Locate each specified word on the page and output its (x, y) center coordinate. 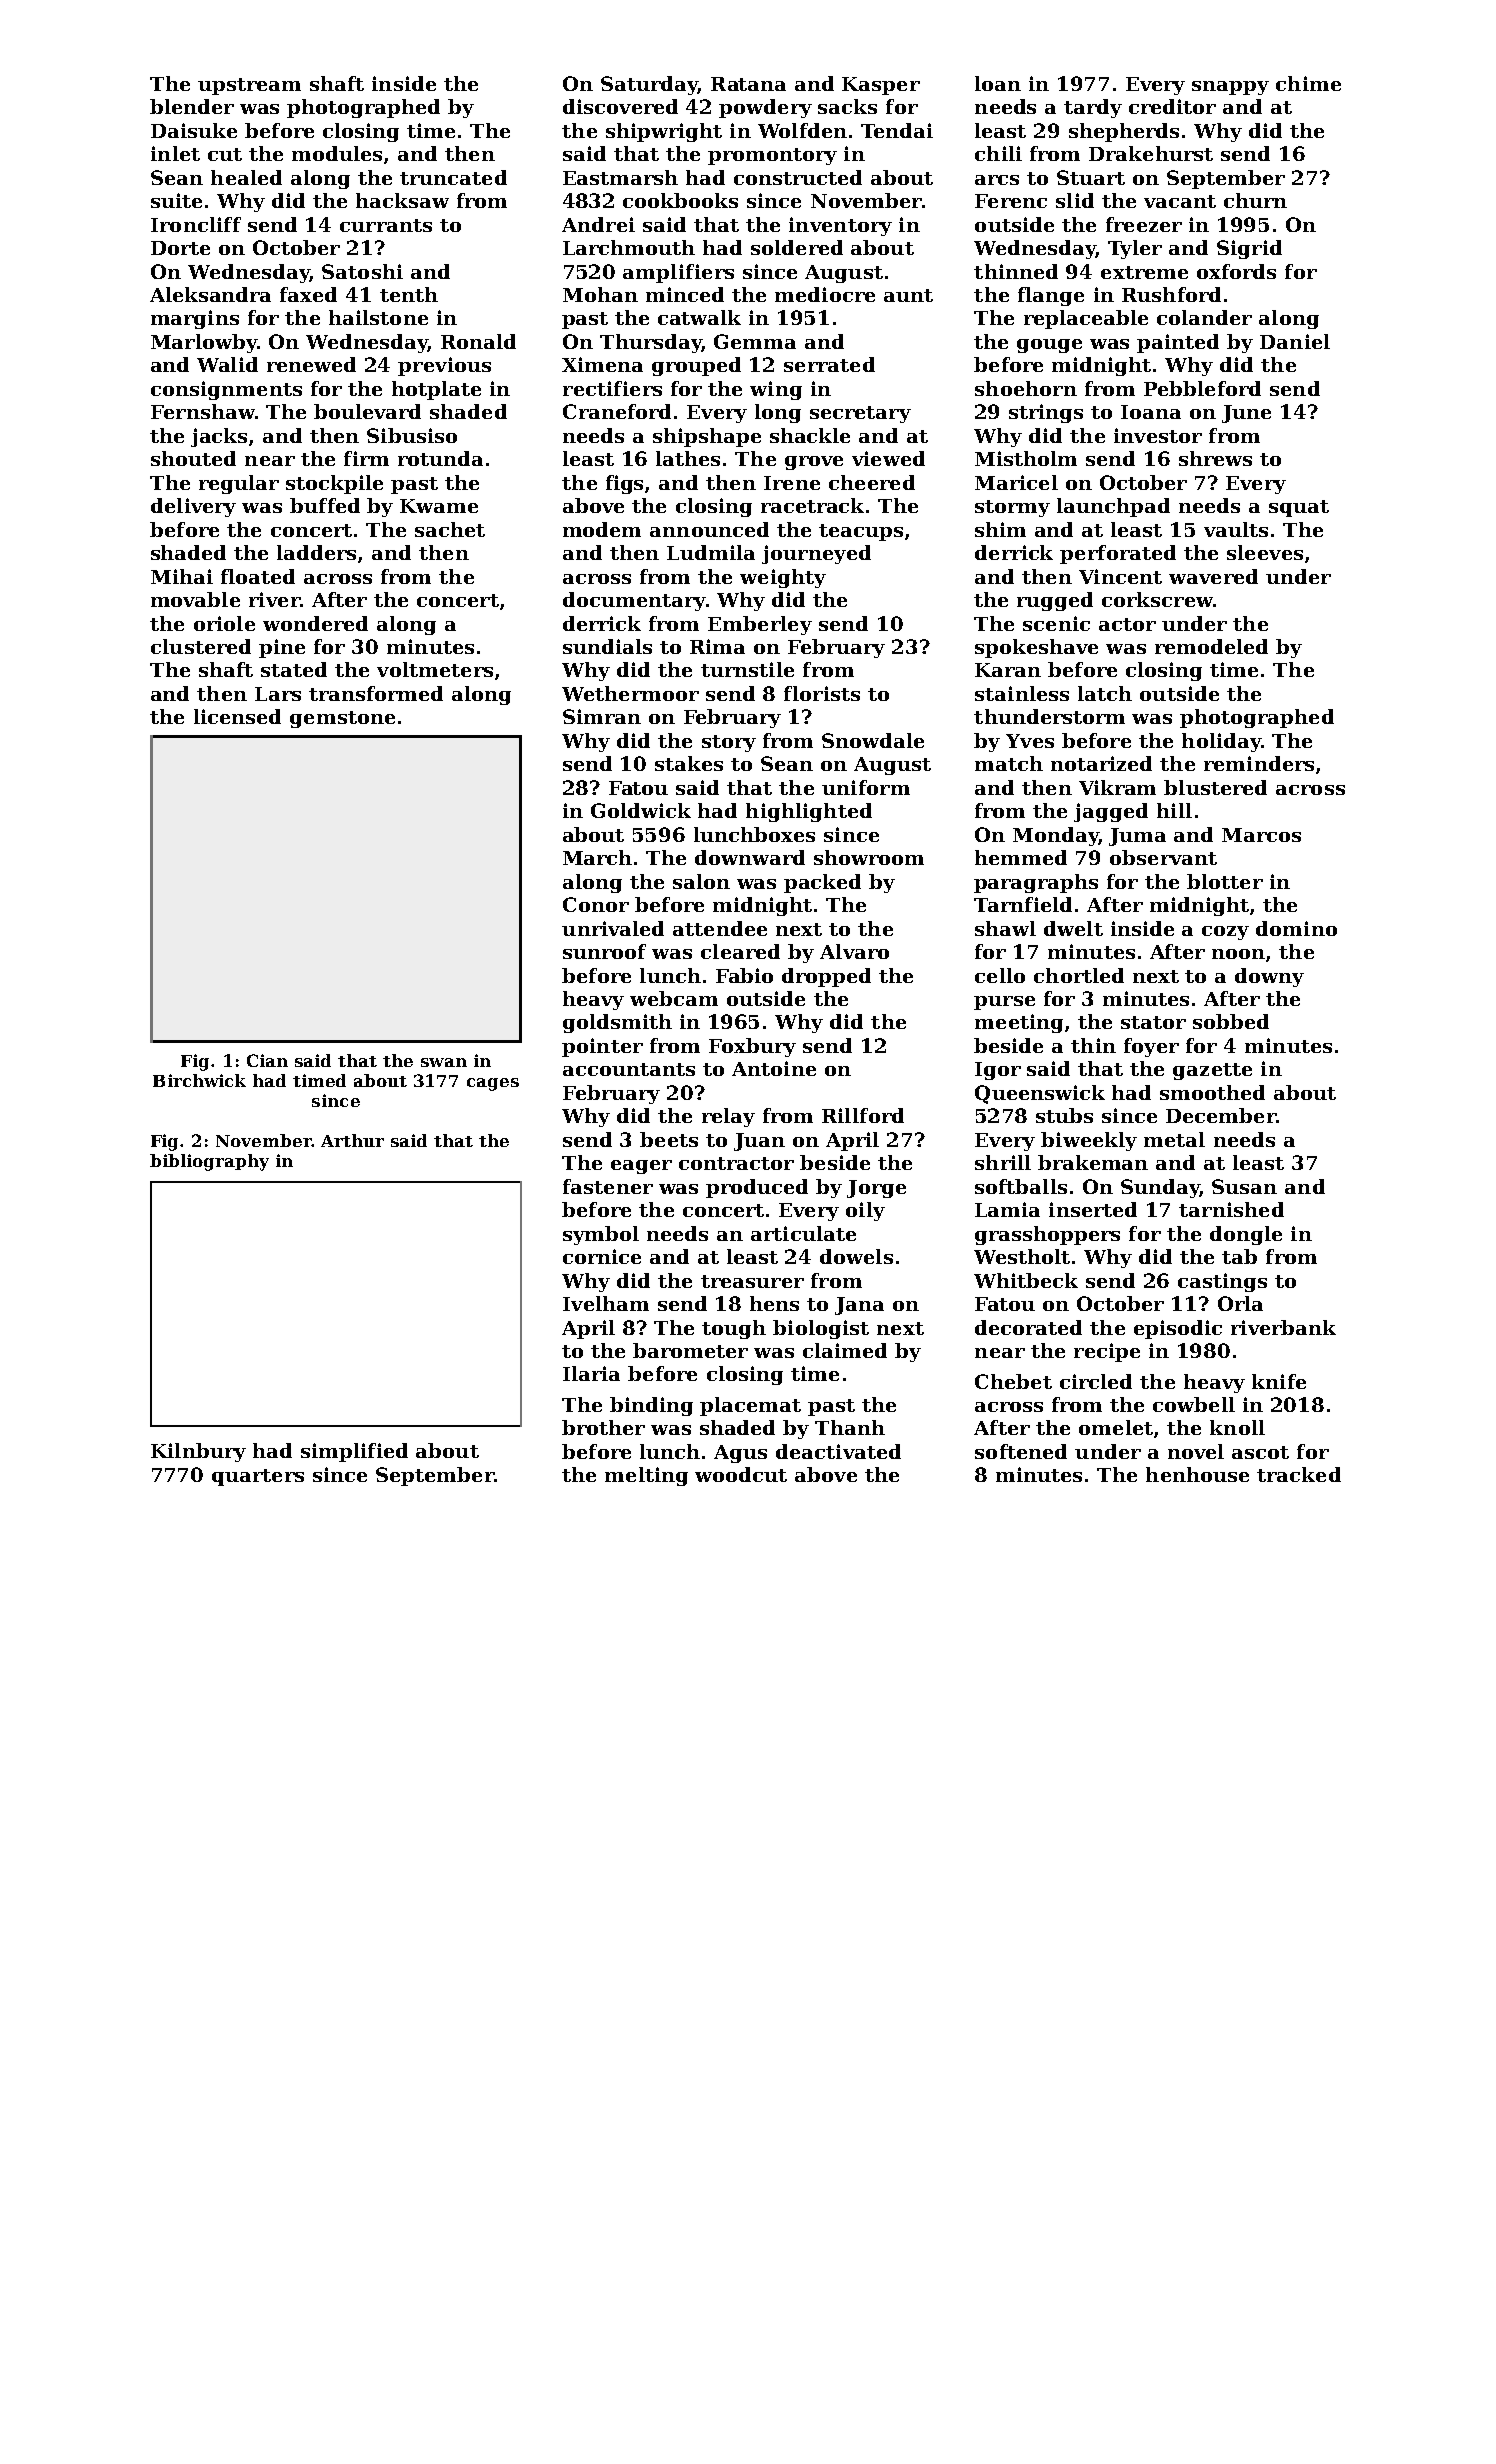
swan (444, 1062)
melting (646, 1476)
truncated (453, 177)
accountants (629, 1069)
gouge (1049, 346)
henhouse (1197, 1474)
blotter (1225, 881)
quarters (258, 1477)
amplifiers (678, 273)
